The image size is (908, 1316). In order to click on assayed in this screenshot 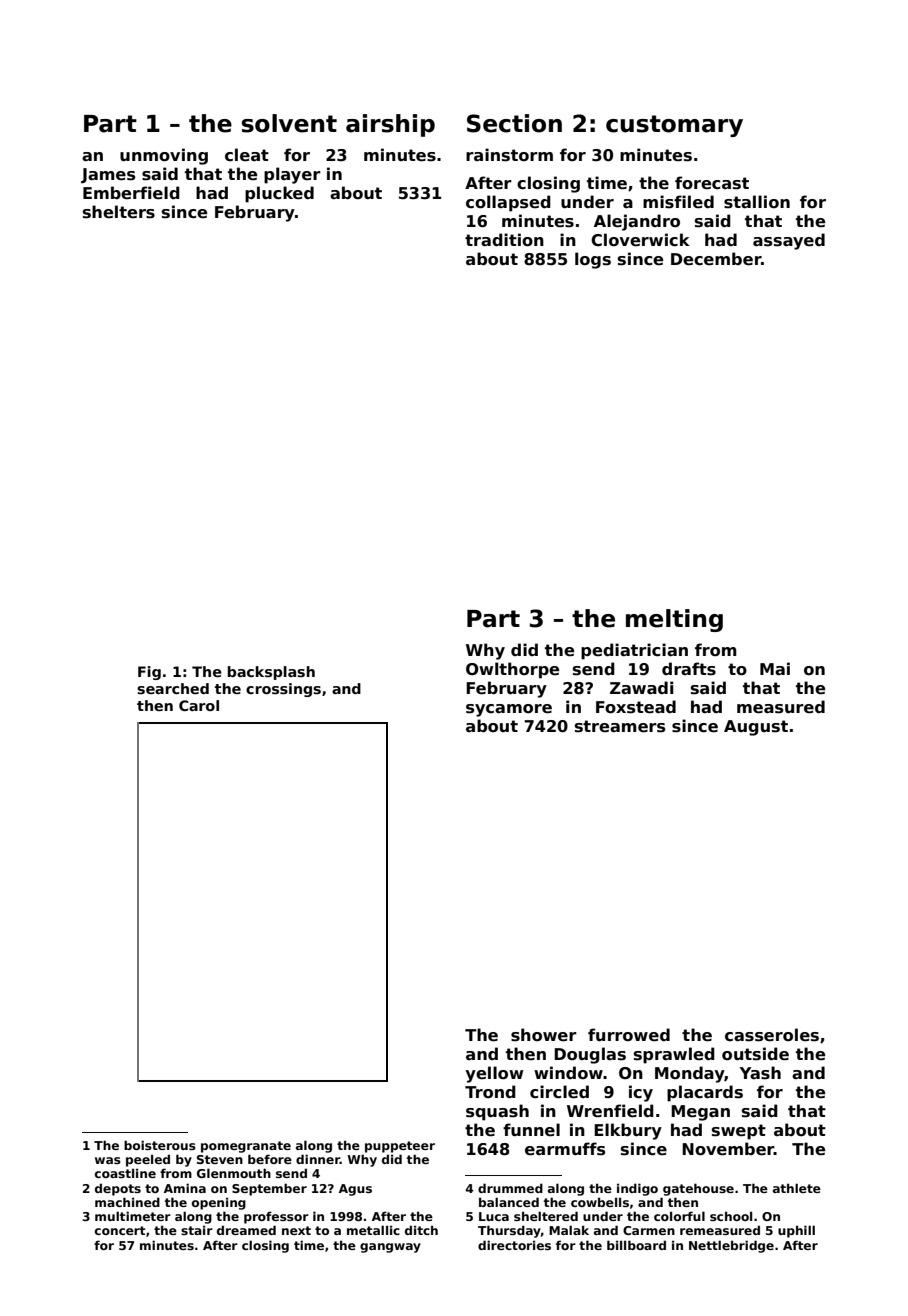, I will do `click(789, 241)`.
